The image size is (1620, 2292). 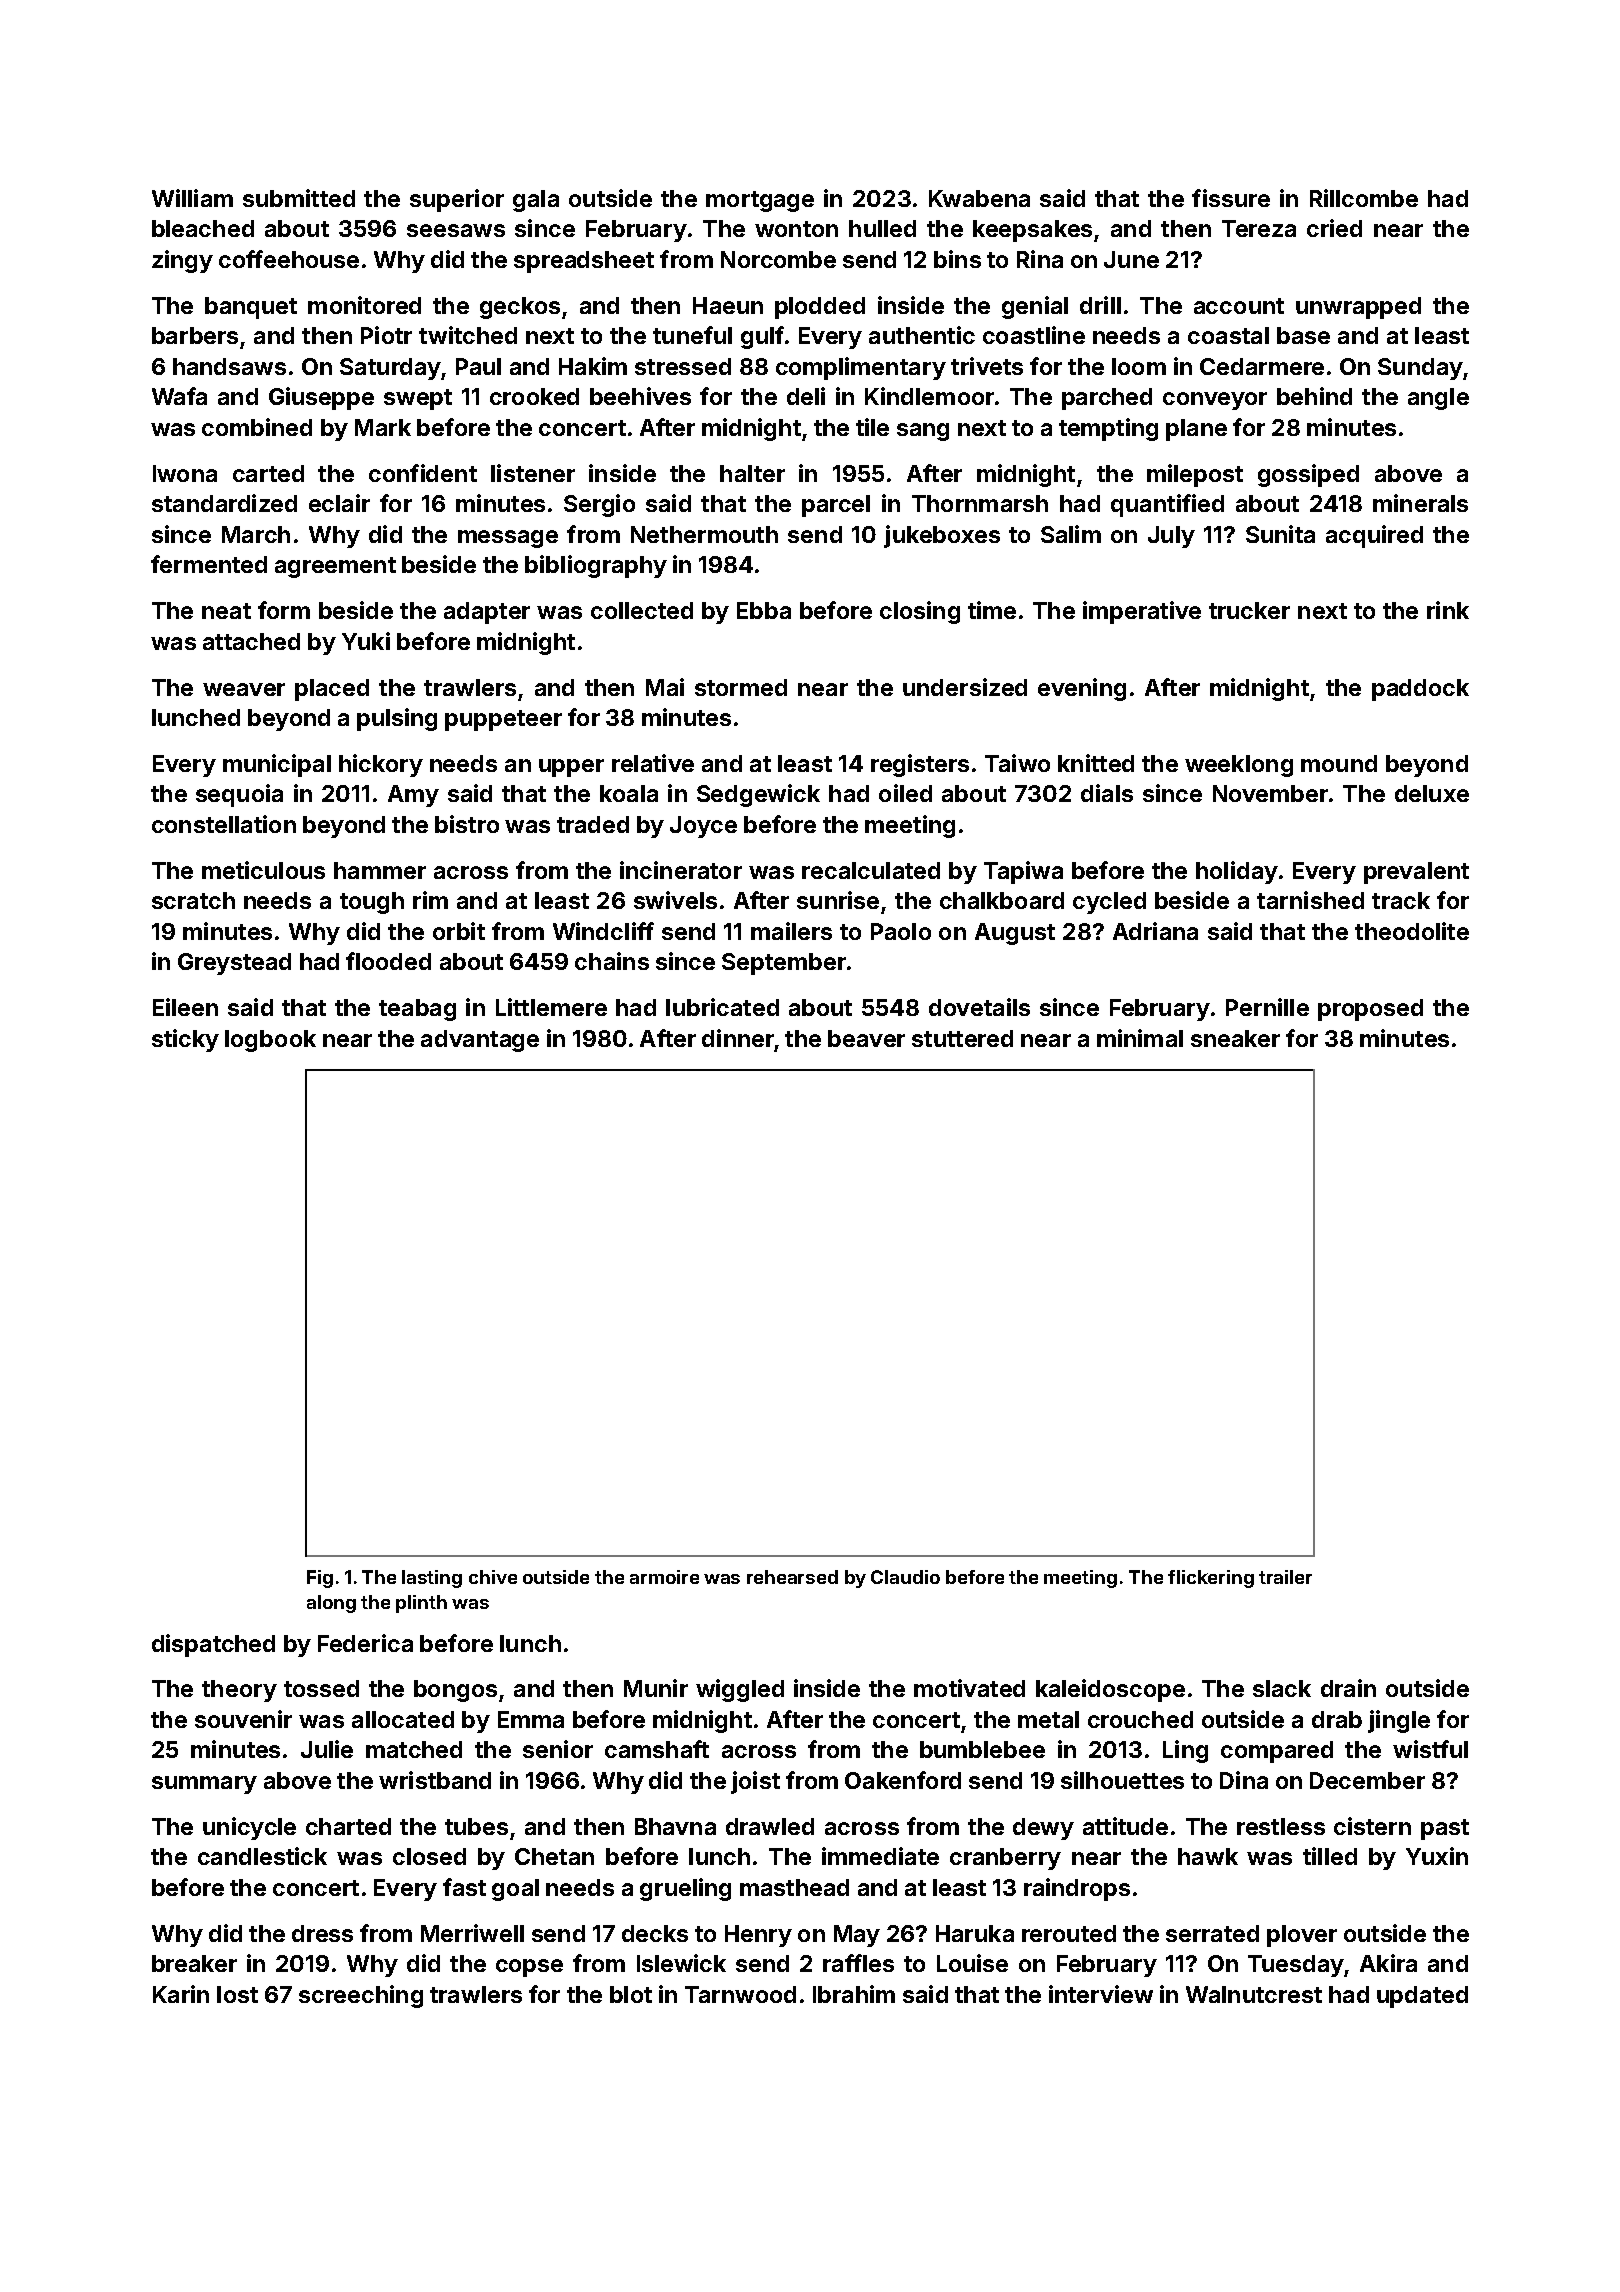 I want to click on September, so click(x=784, y=964).
